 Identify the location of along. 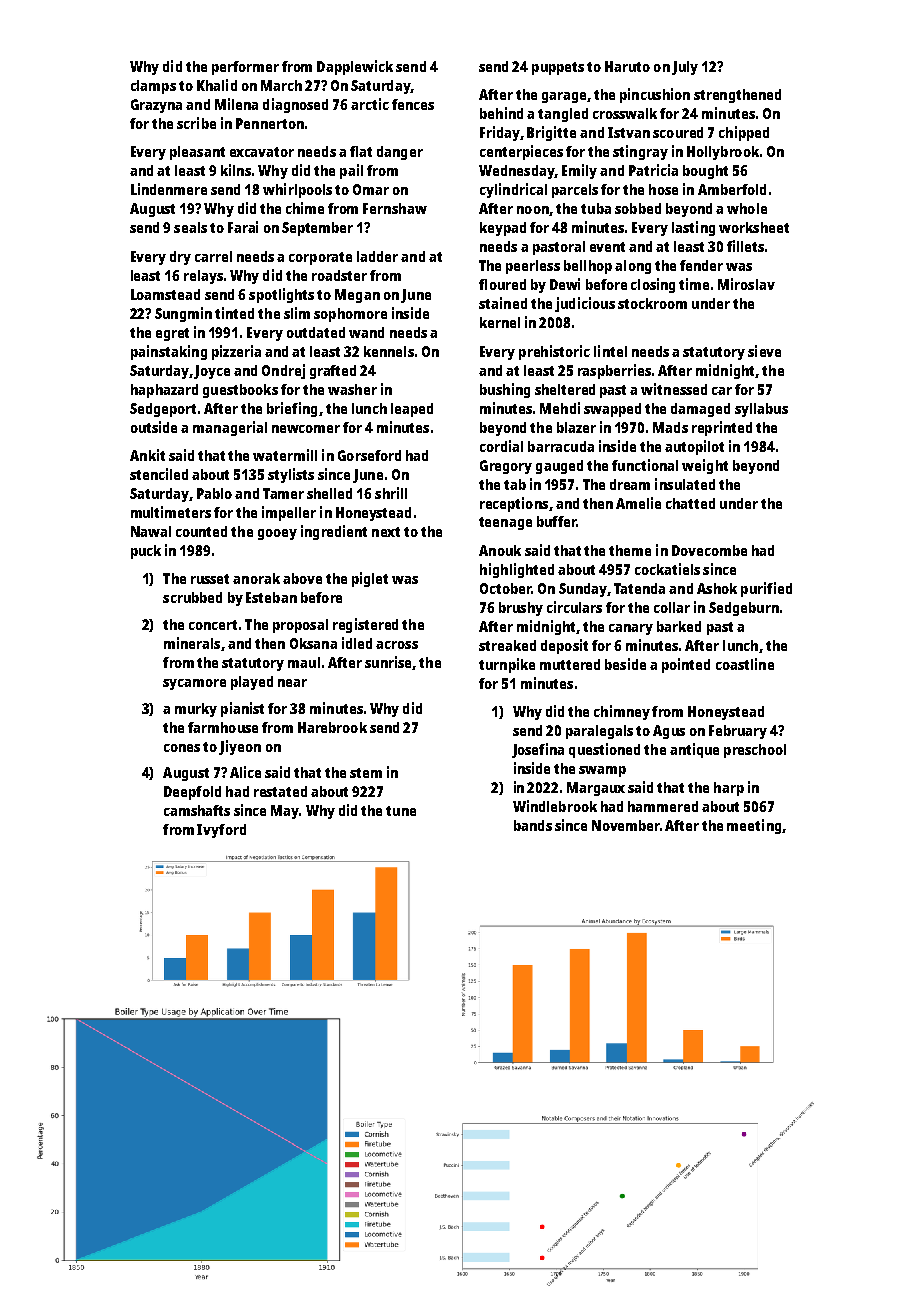
(633, 267).
